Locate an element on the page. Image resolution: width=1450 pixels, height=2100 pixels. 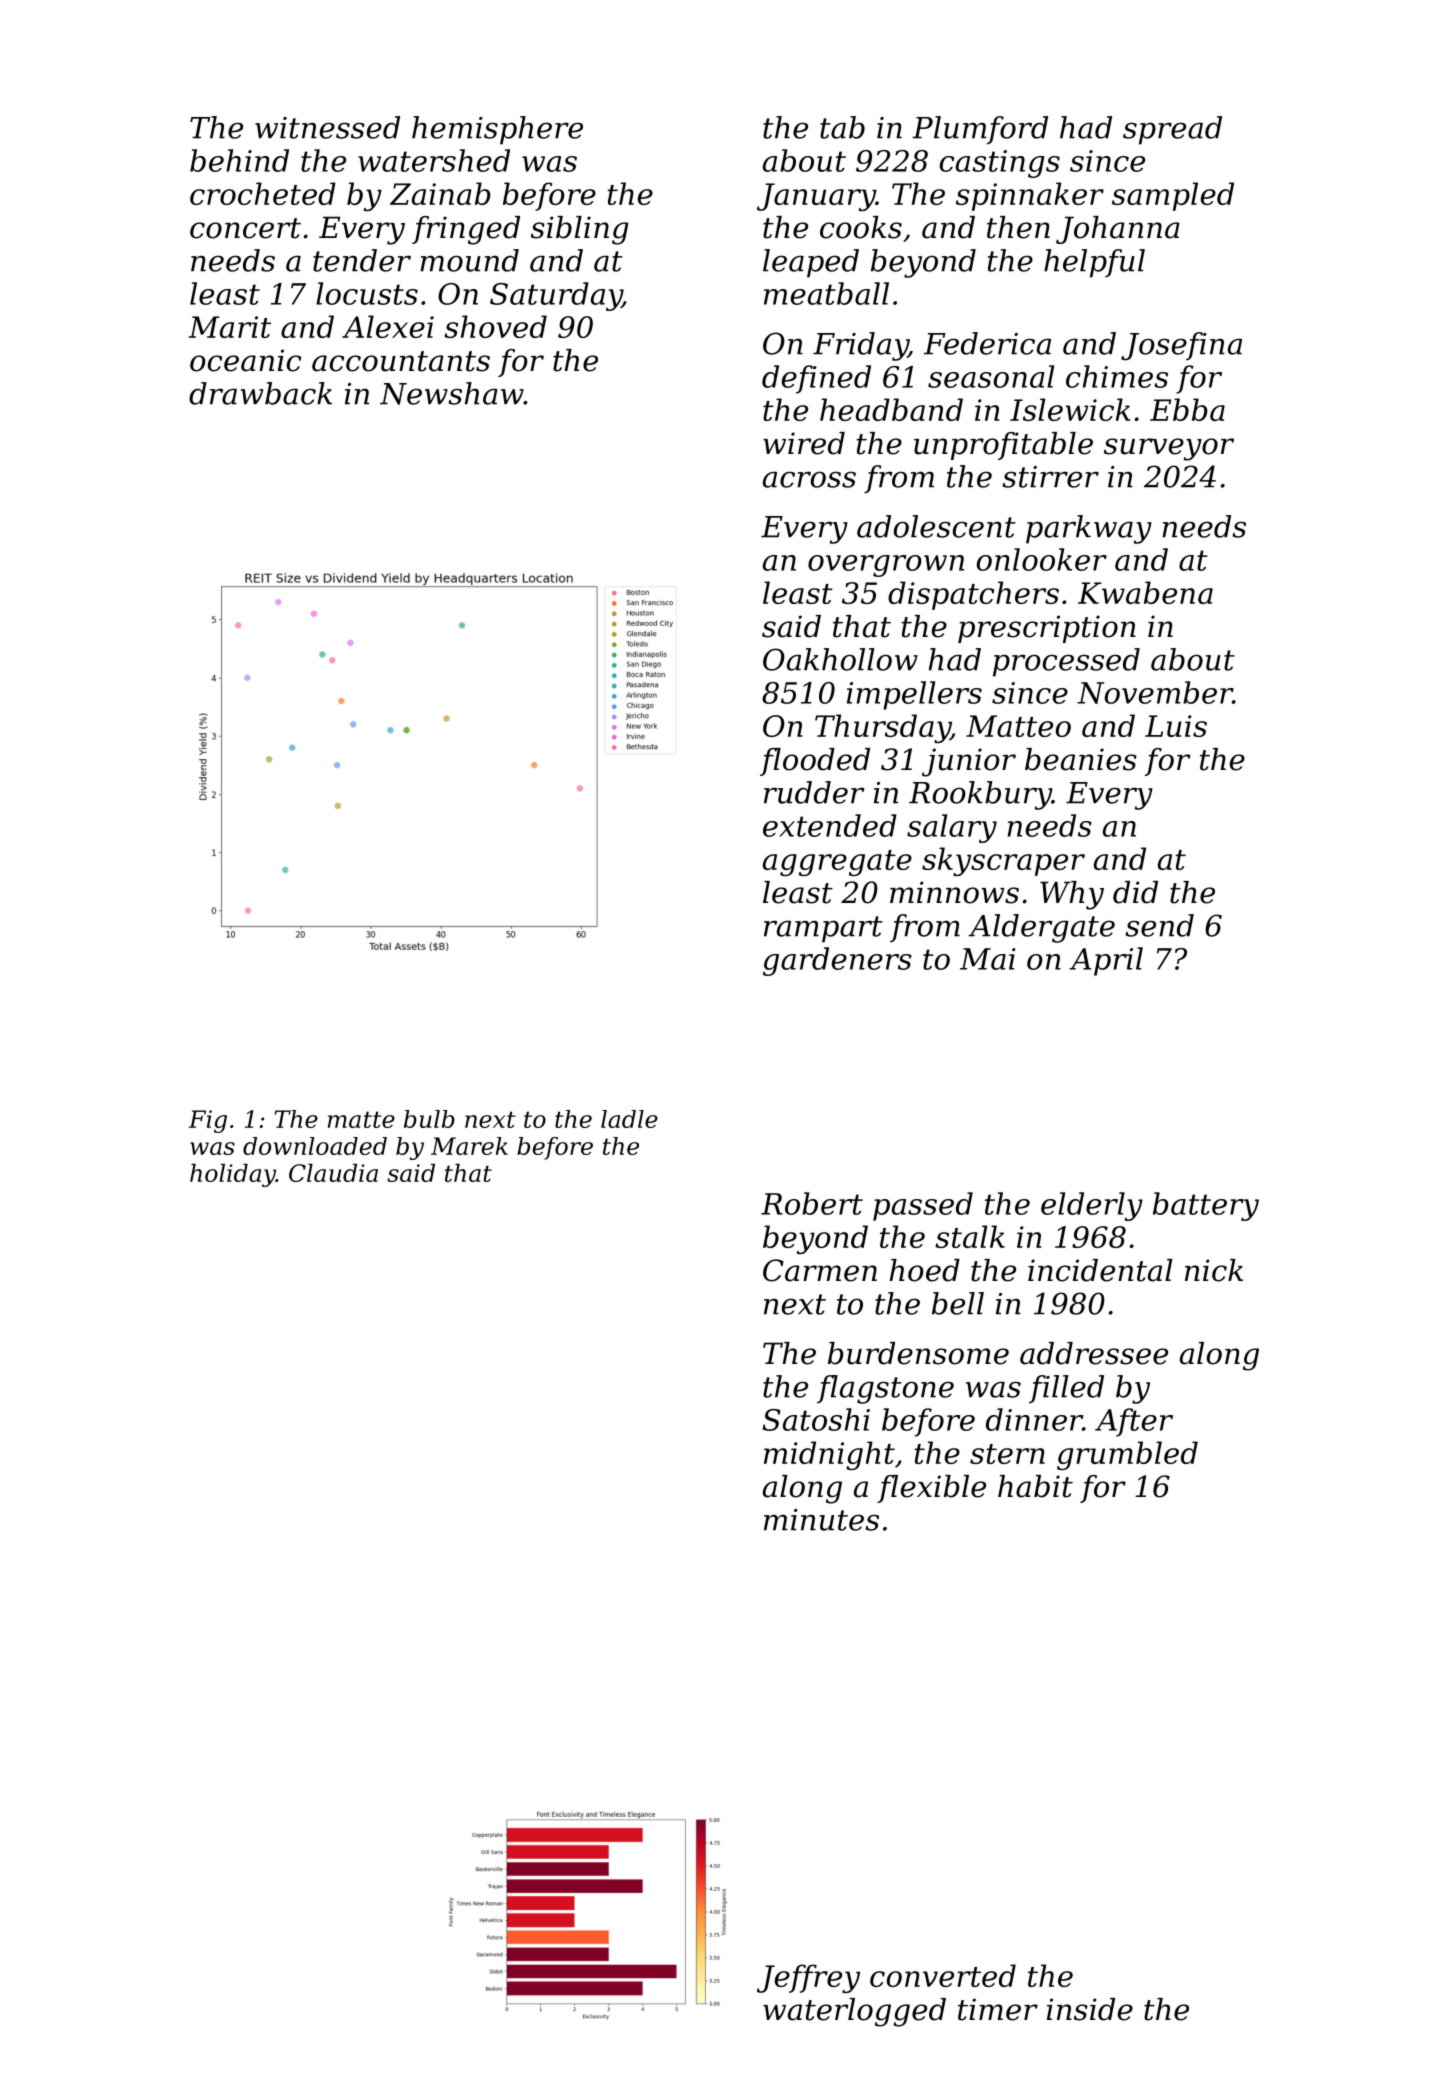
holiday is located at coordinates (233, 1175).
